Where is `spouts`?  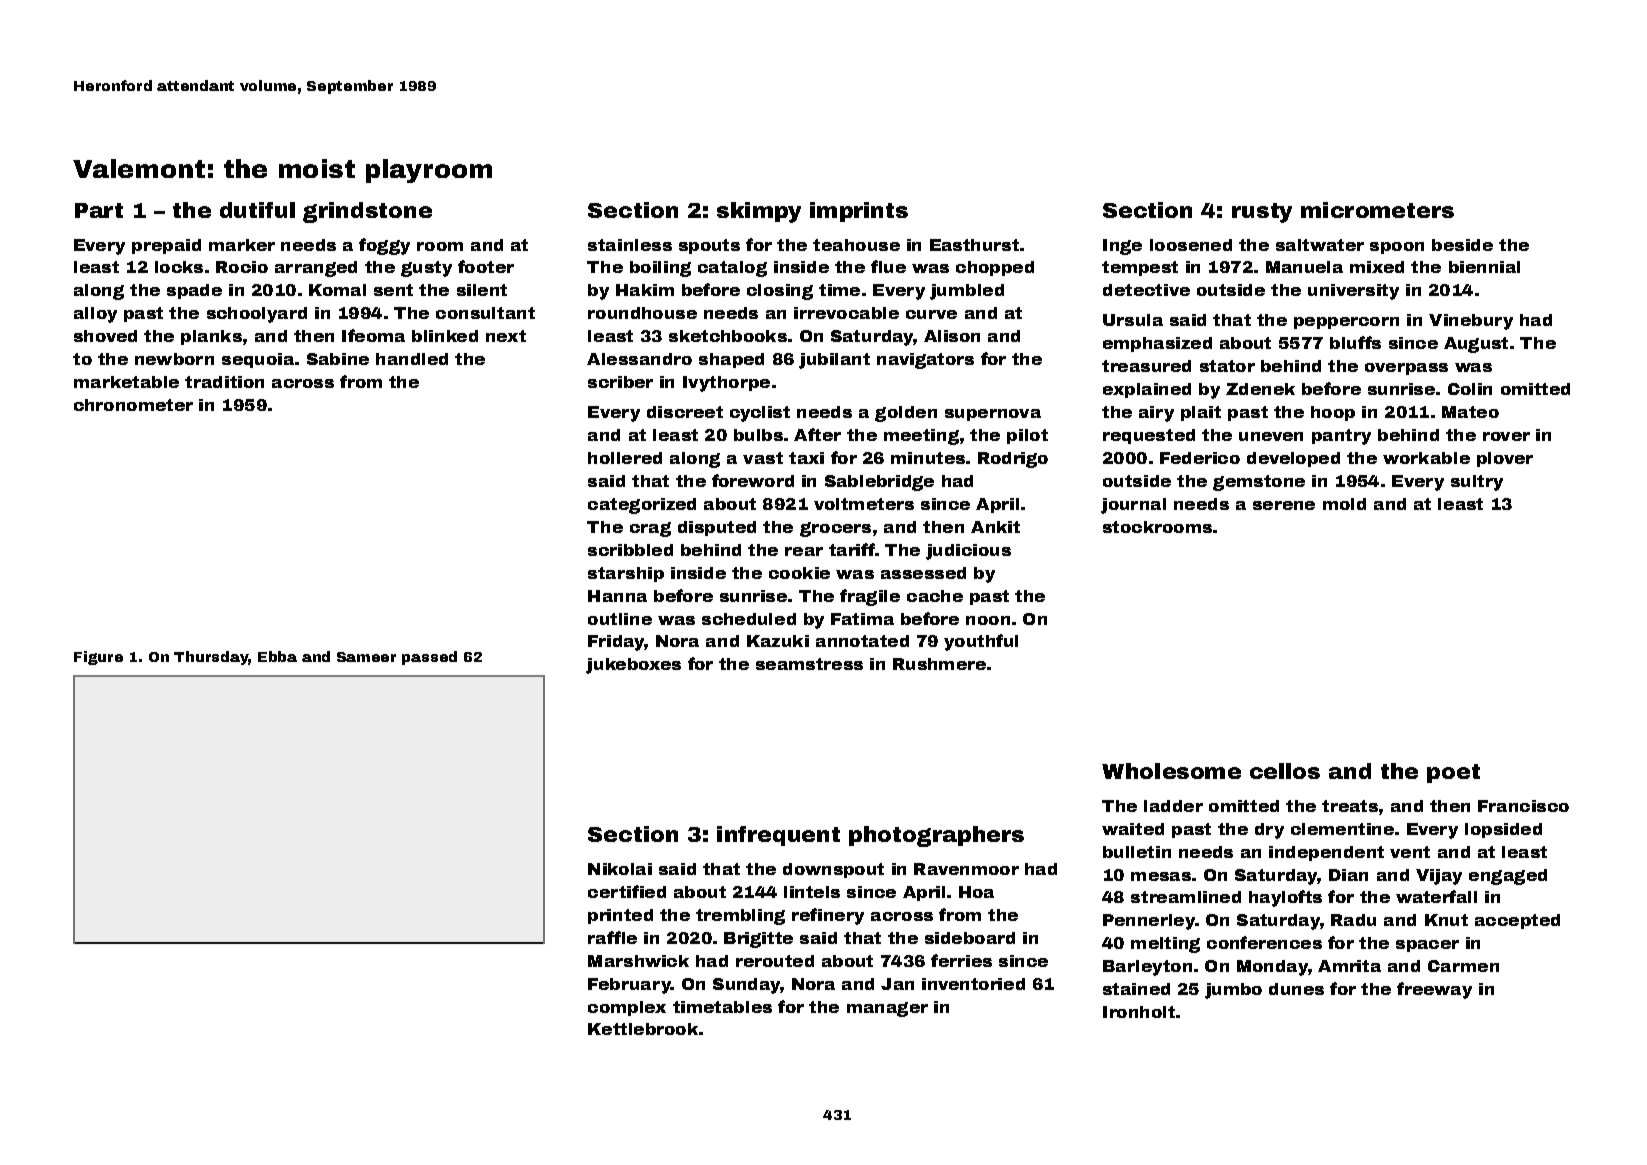 spouts is located at coordinates (709, 246).
